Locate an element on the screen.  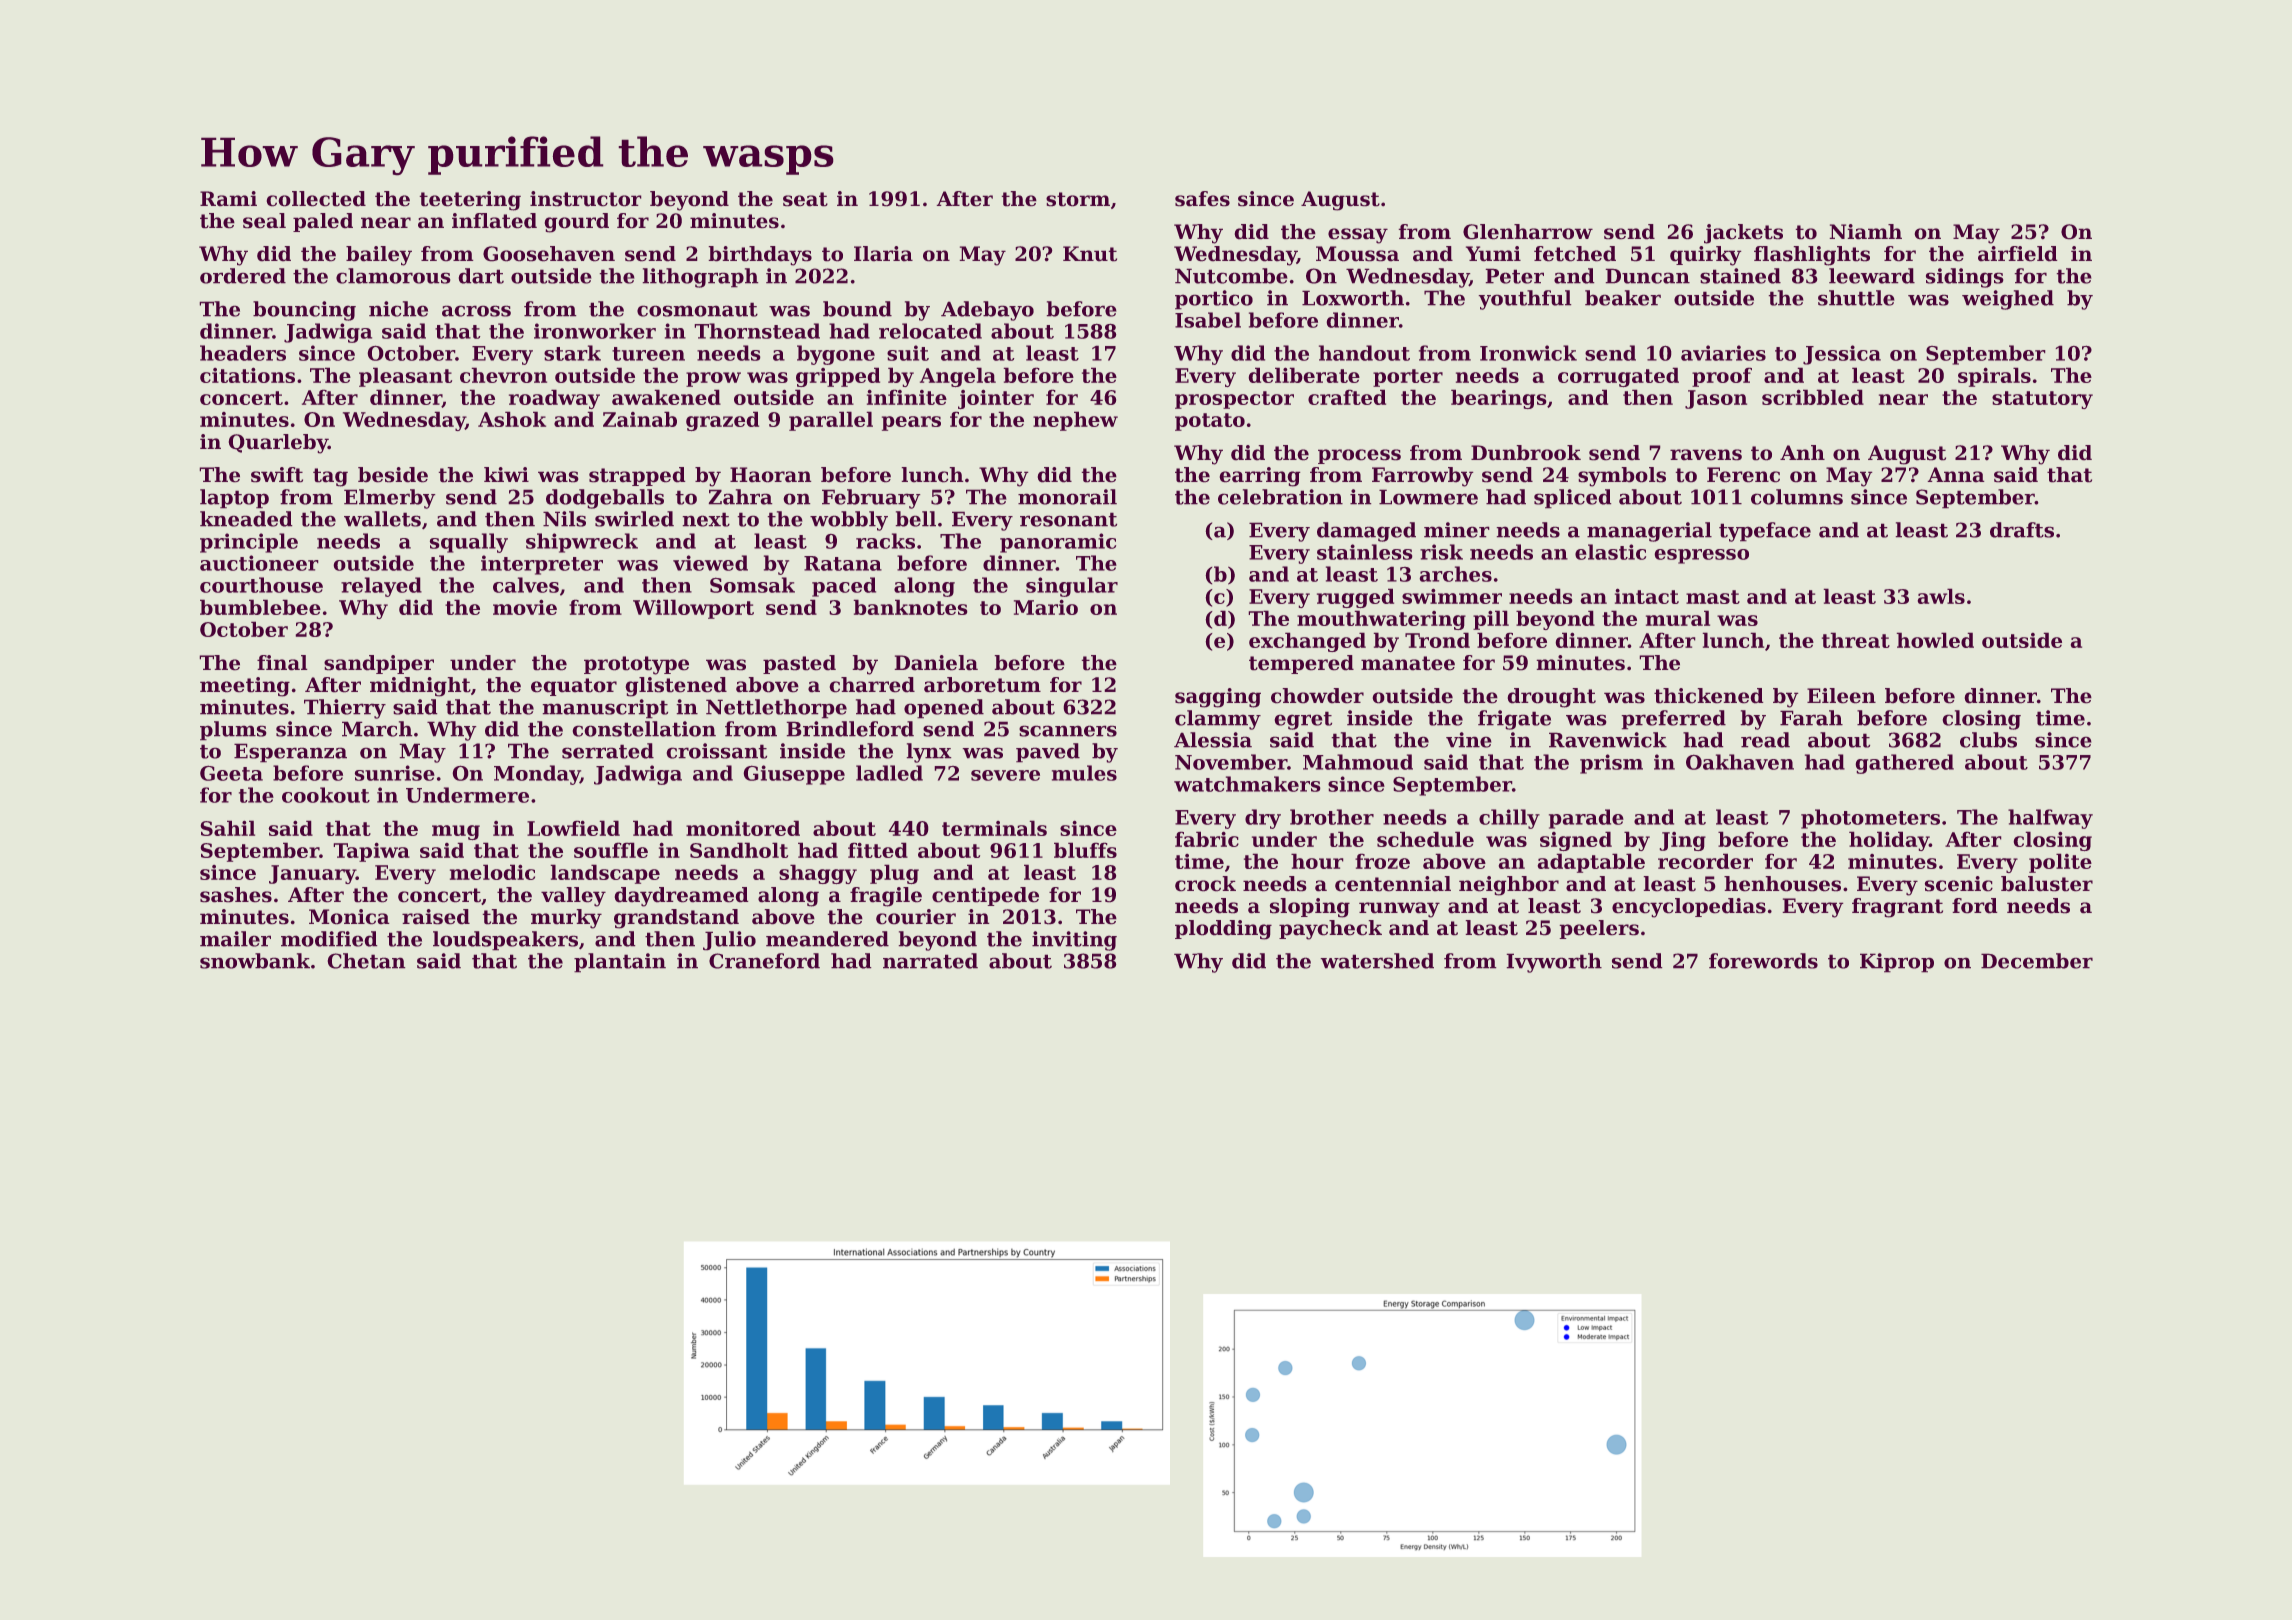
final is located at coordinates (282, 663).
